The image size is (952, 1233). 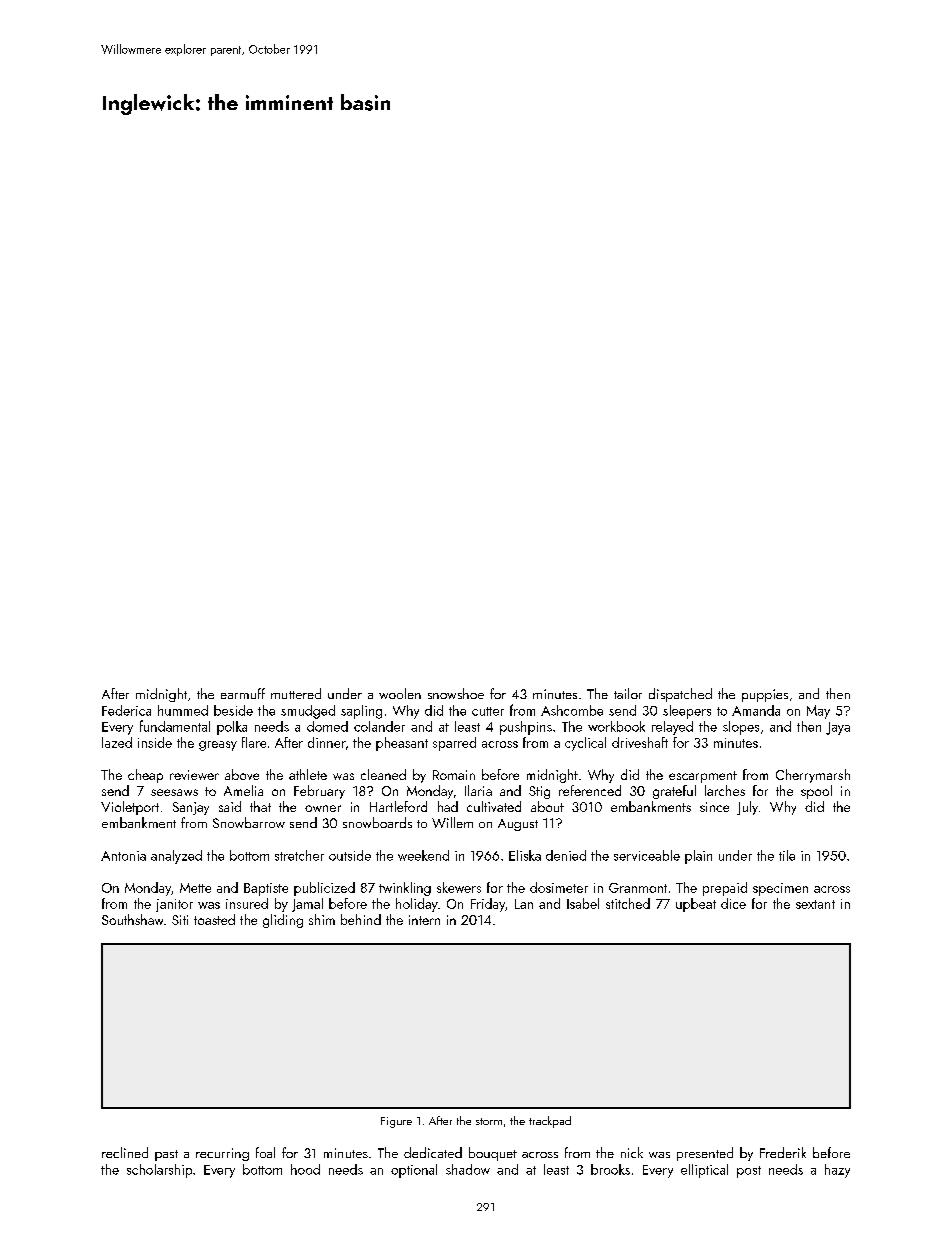 What do you see at coordinates (741, 728) in the screenshot?
I see `slopes` at bounding box center [741, 728].
